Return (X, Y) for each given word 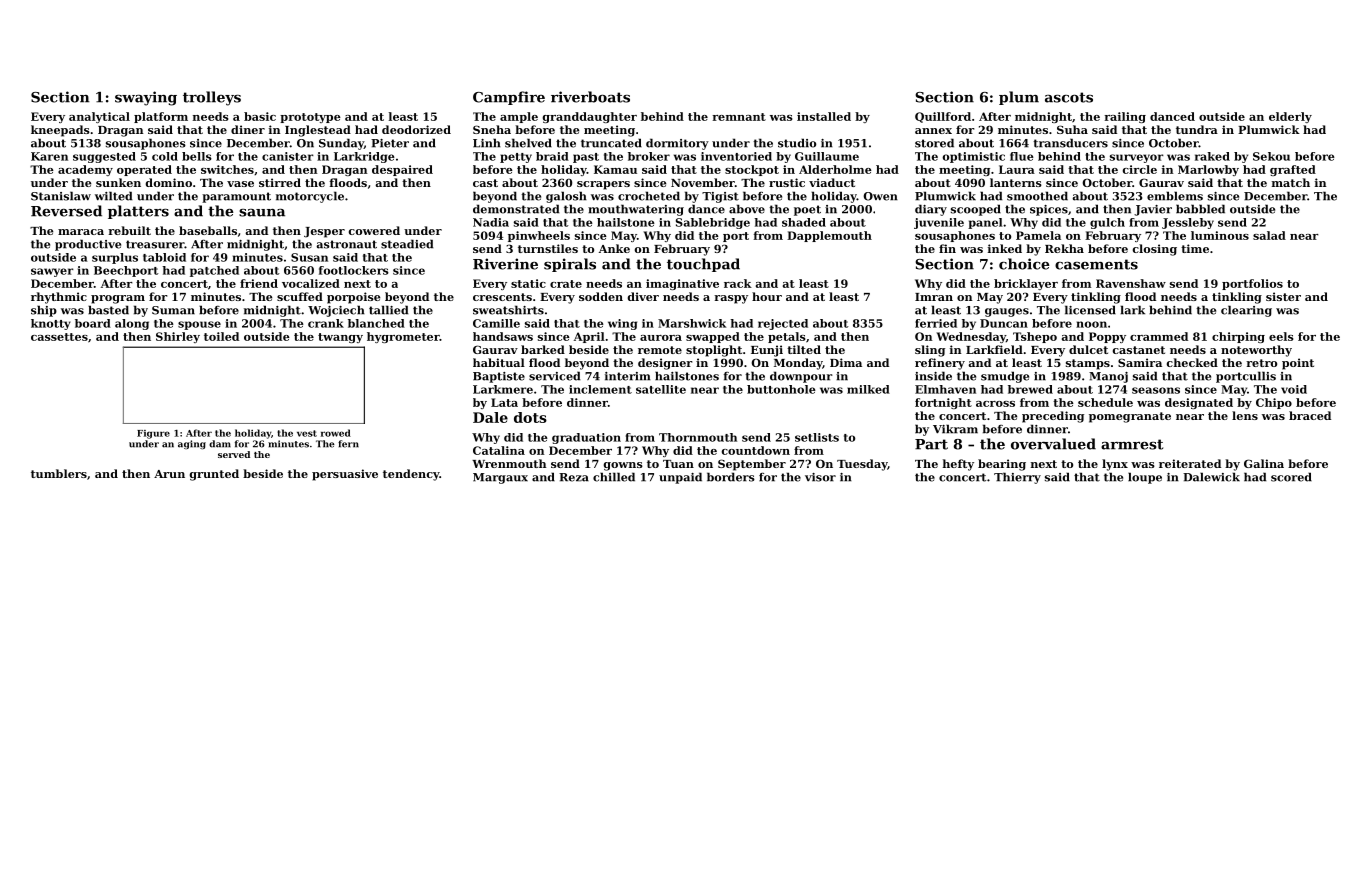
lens (1245, 415)
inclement (600, 389)
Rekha (1064, 248)
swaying (146, 98)
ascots (1069, 97)
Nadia (491, 222)
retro (1261, 363)
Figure (153, 434)
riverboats (590, 97)
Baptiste (499, 377)
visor (820, 477)
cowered (374, 230)
